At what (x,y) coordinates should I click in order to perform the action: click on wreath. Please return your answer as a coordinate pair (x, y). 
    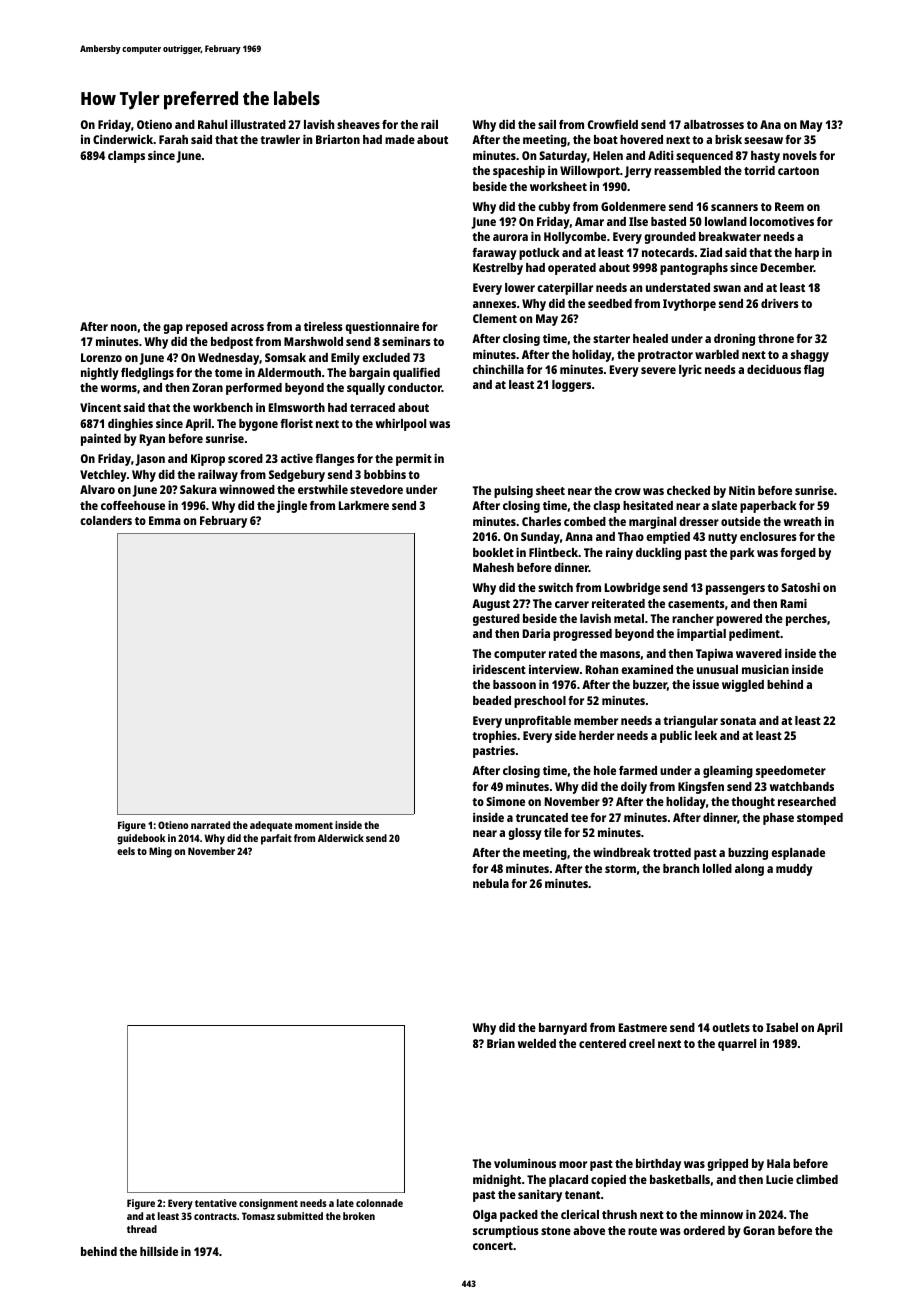
    Looking at the image, I should click on (802, 521).
